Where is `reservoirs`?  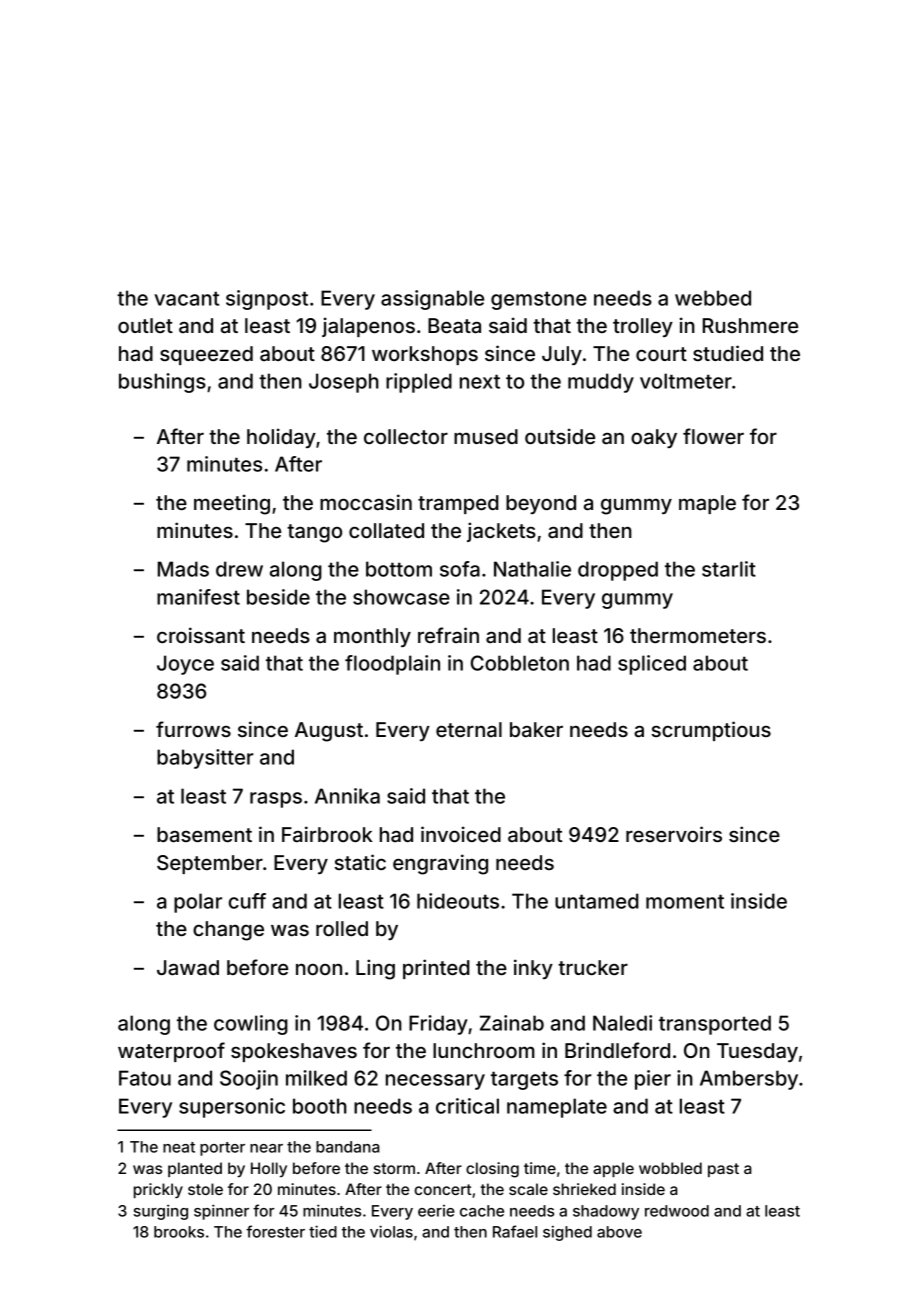
reservoirs is located at coordinates (674, 834).
